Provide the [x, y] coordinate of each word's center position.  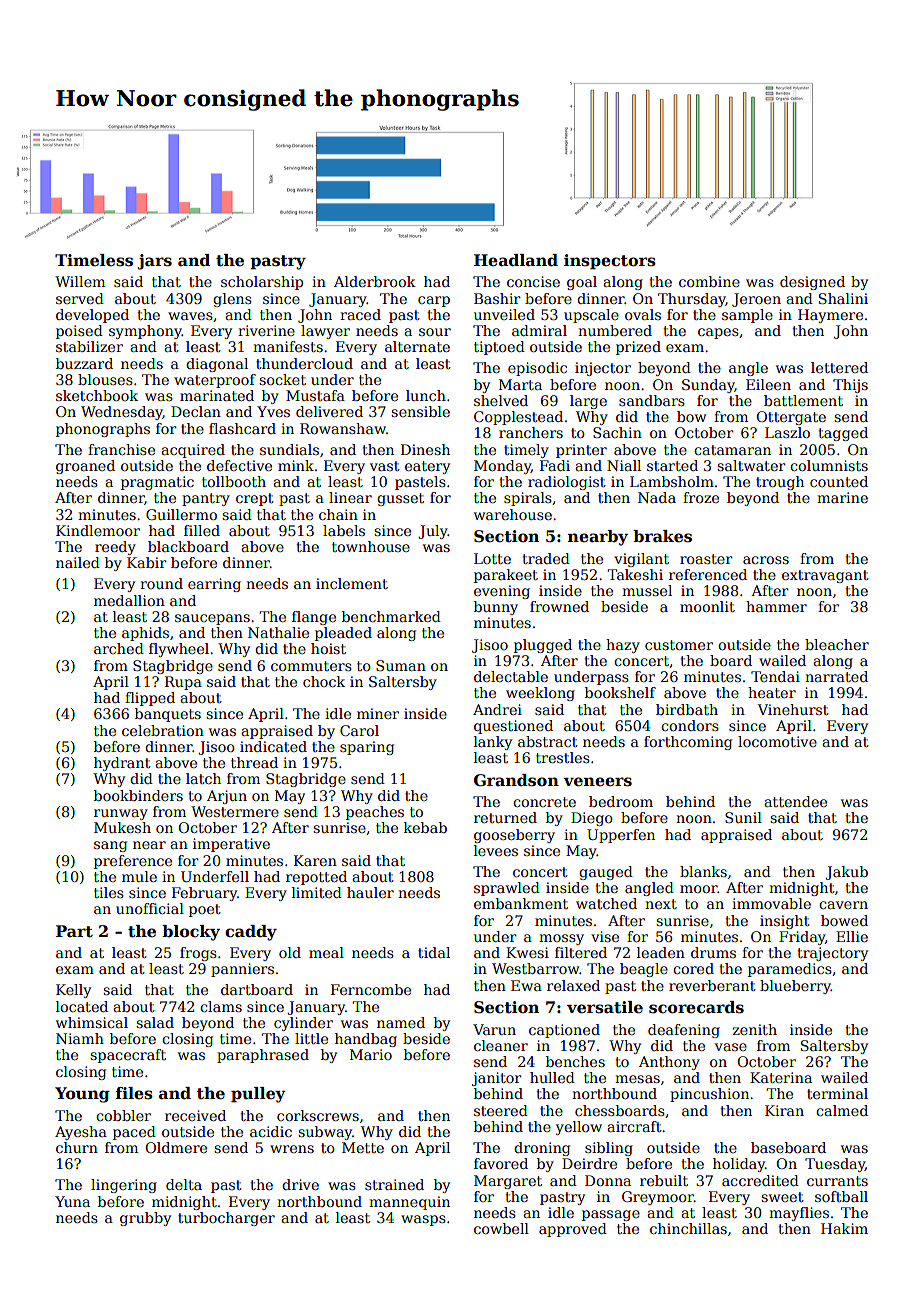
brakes [662, 536]
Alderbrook [375, 281]
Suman [401, 665]
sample [747, 316]
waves [190, 316]
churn [77, 1147]
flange [314, 618]
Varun [494, 1029]
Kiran [784, 1110]
